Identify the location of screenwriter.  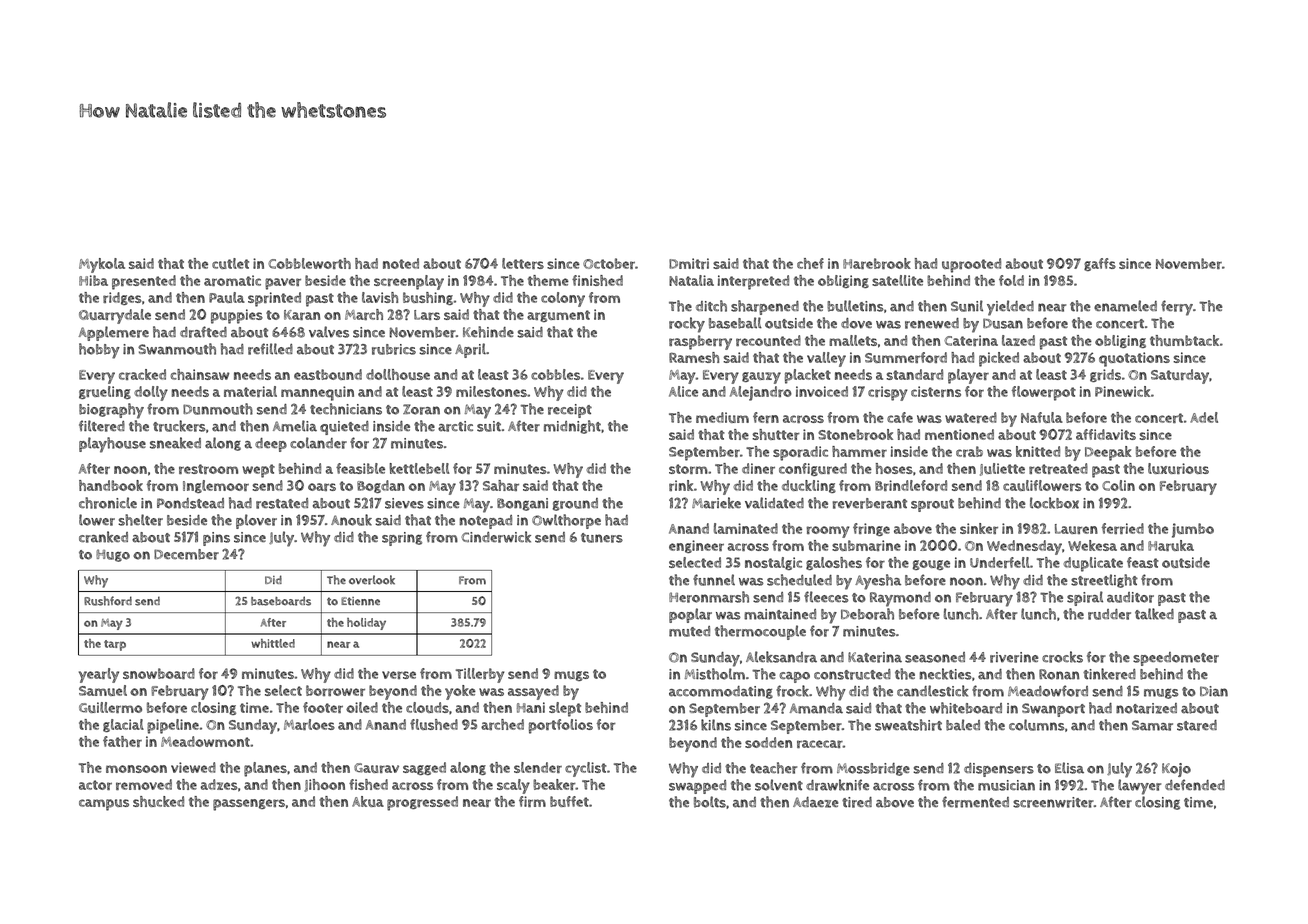
(1053, 802).
